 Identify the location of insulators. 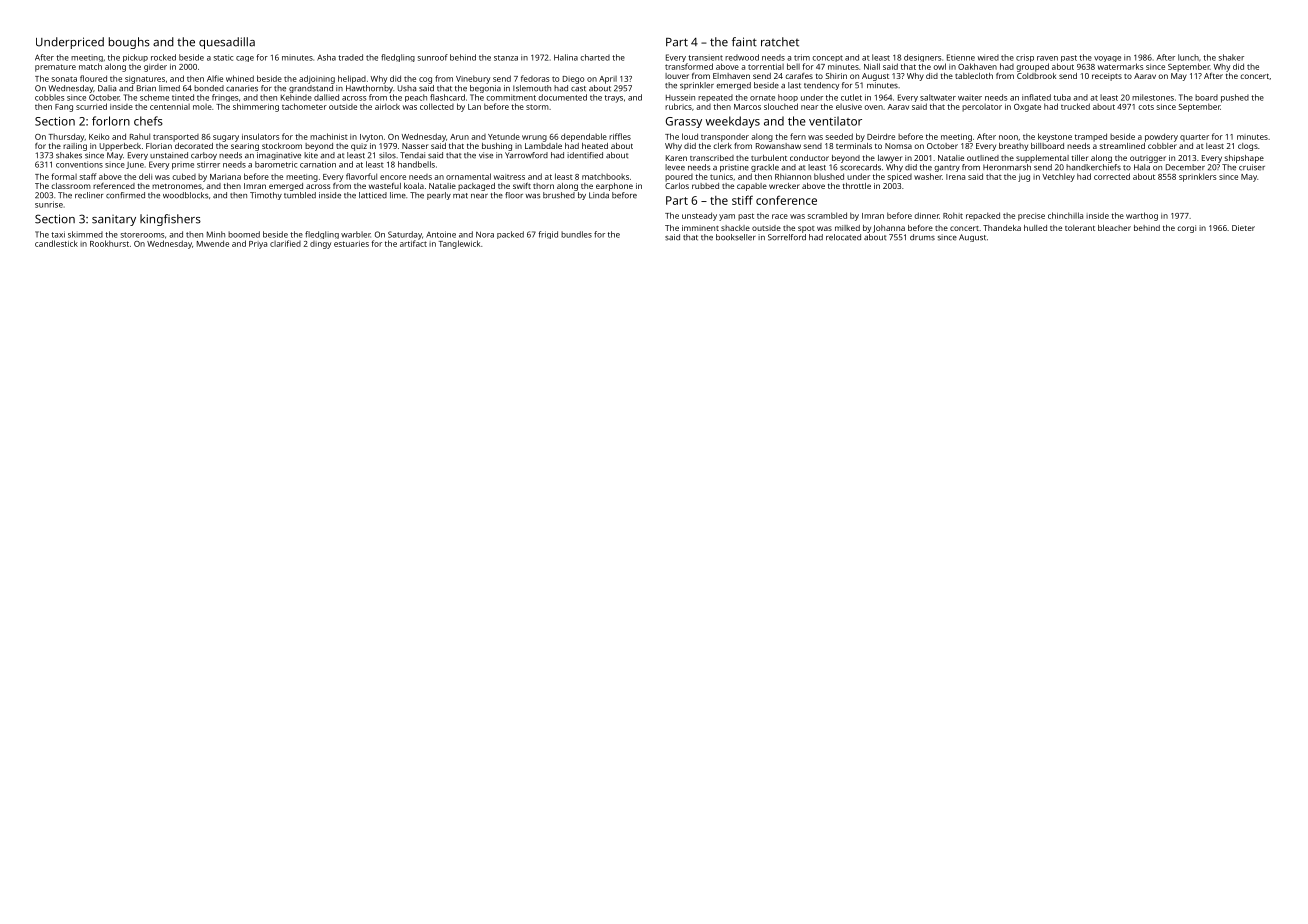
(261, 136).
